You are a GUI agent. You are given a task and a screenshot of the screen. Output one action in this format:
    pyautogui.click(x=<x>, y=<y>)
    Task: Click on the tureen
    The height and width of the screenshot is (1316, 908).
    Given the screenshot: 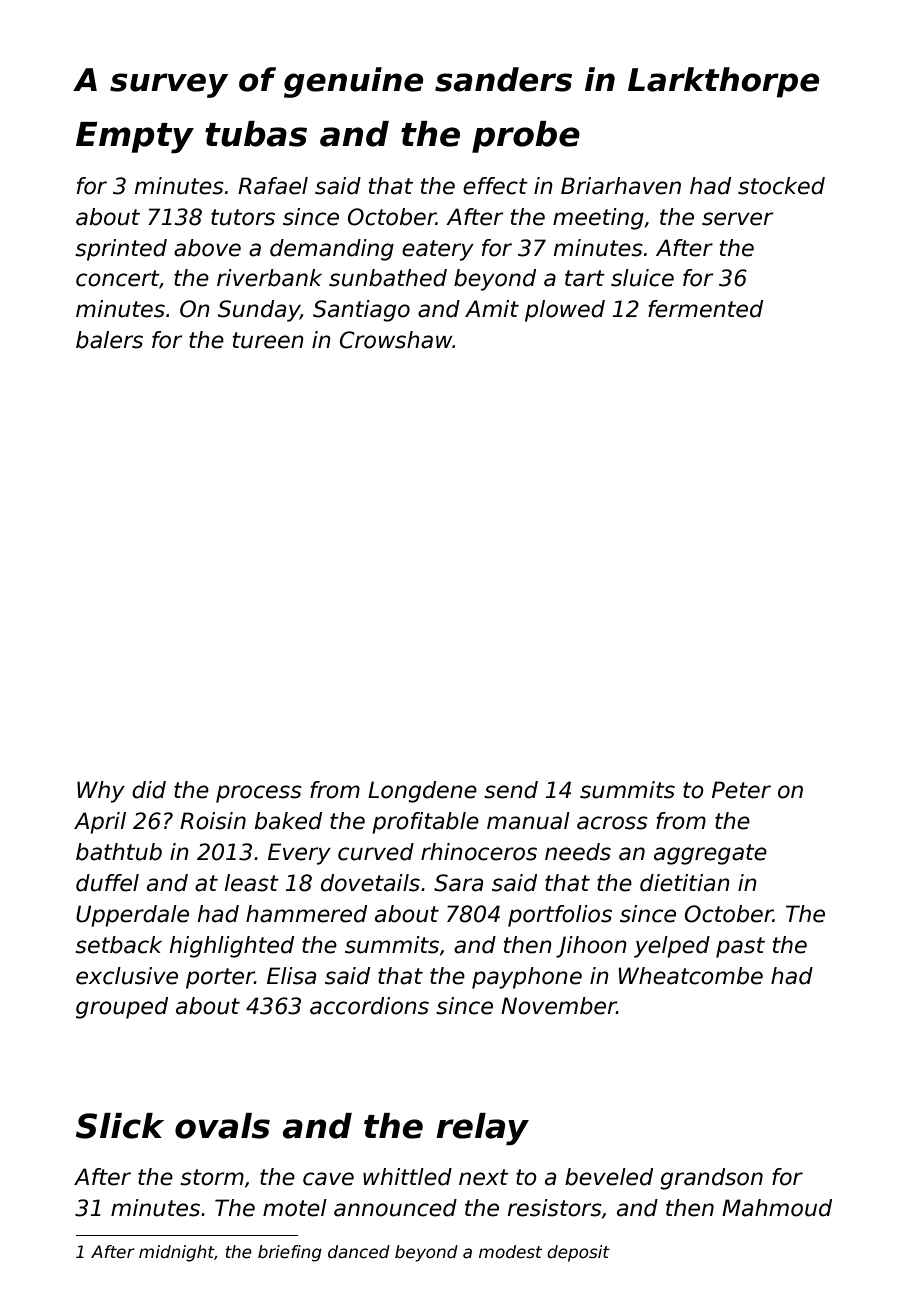 What is the action you would take?
    pyautogui.click(x=268, y=340)
